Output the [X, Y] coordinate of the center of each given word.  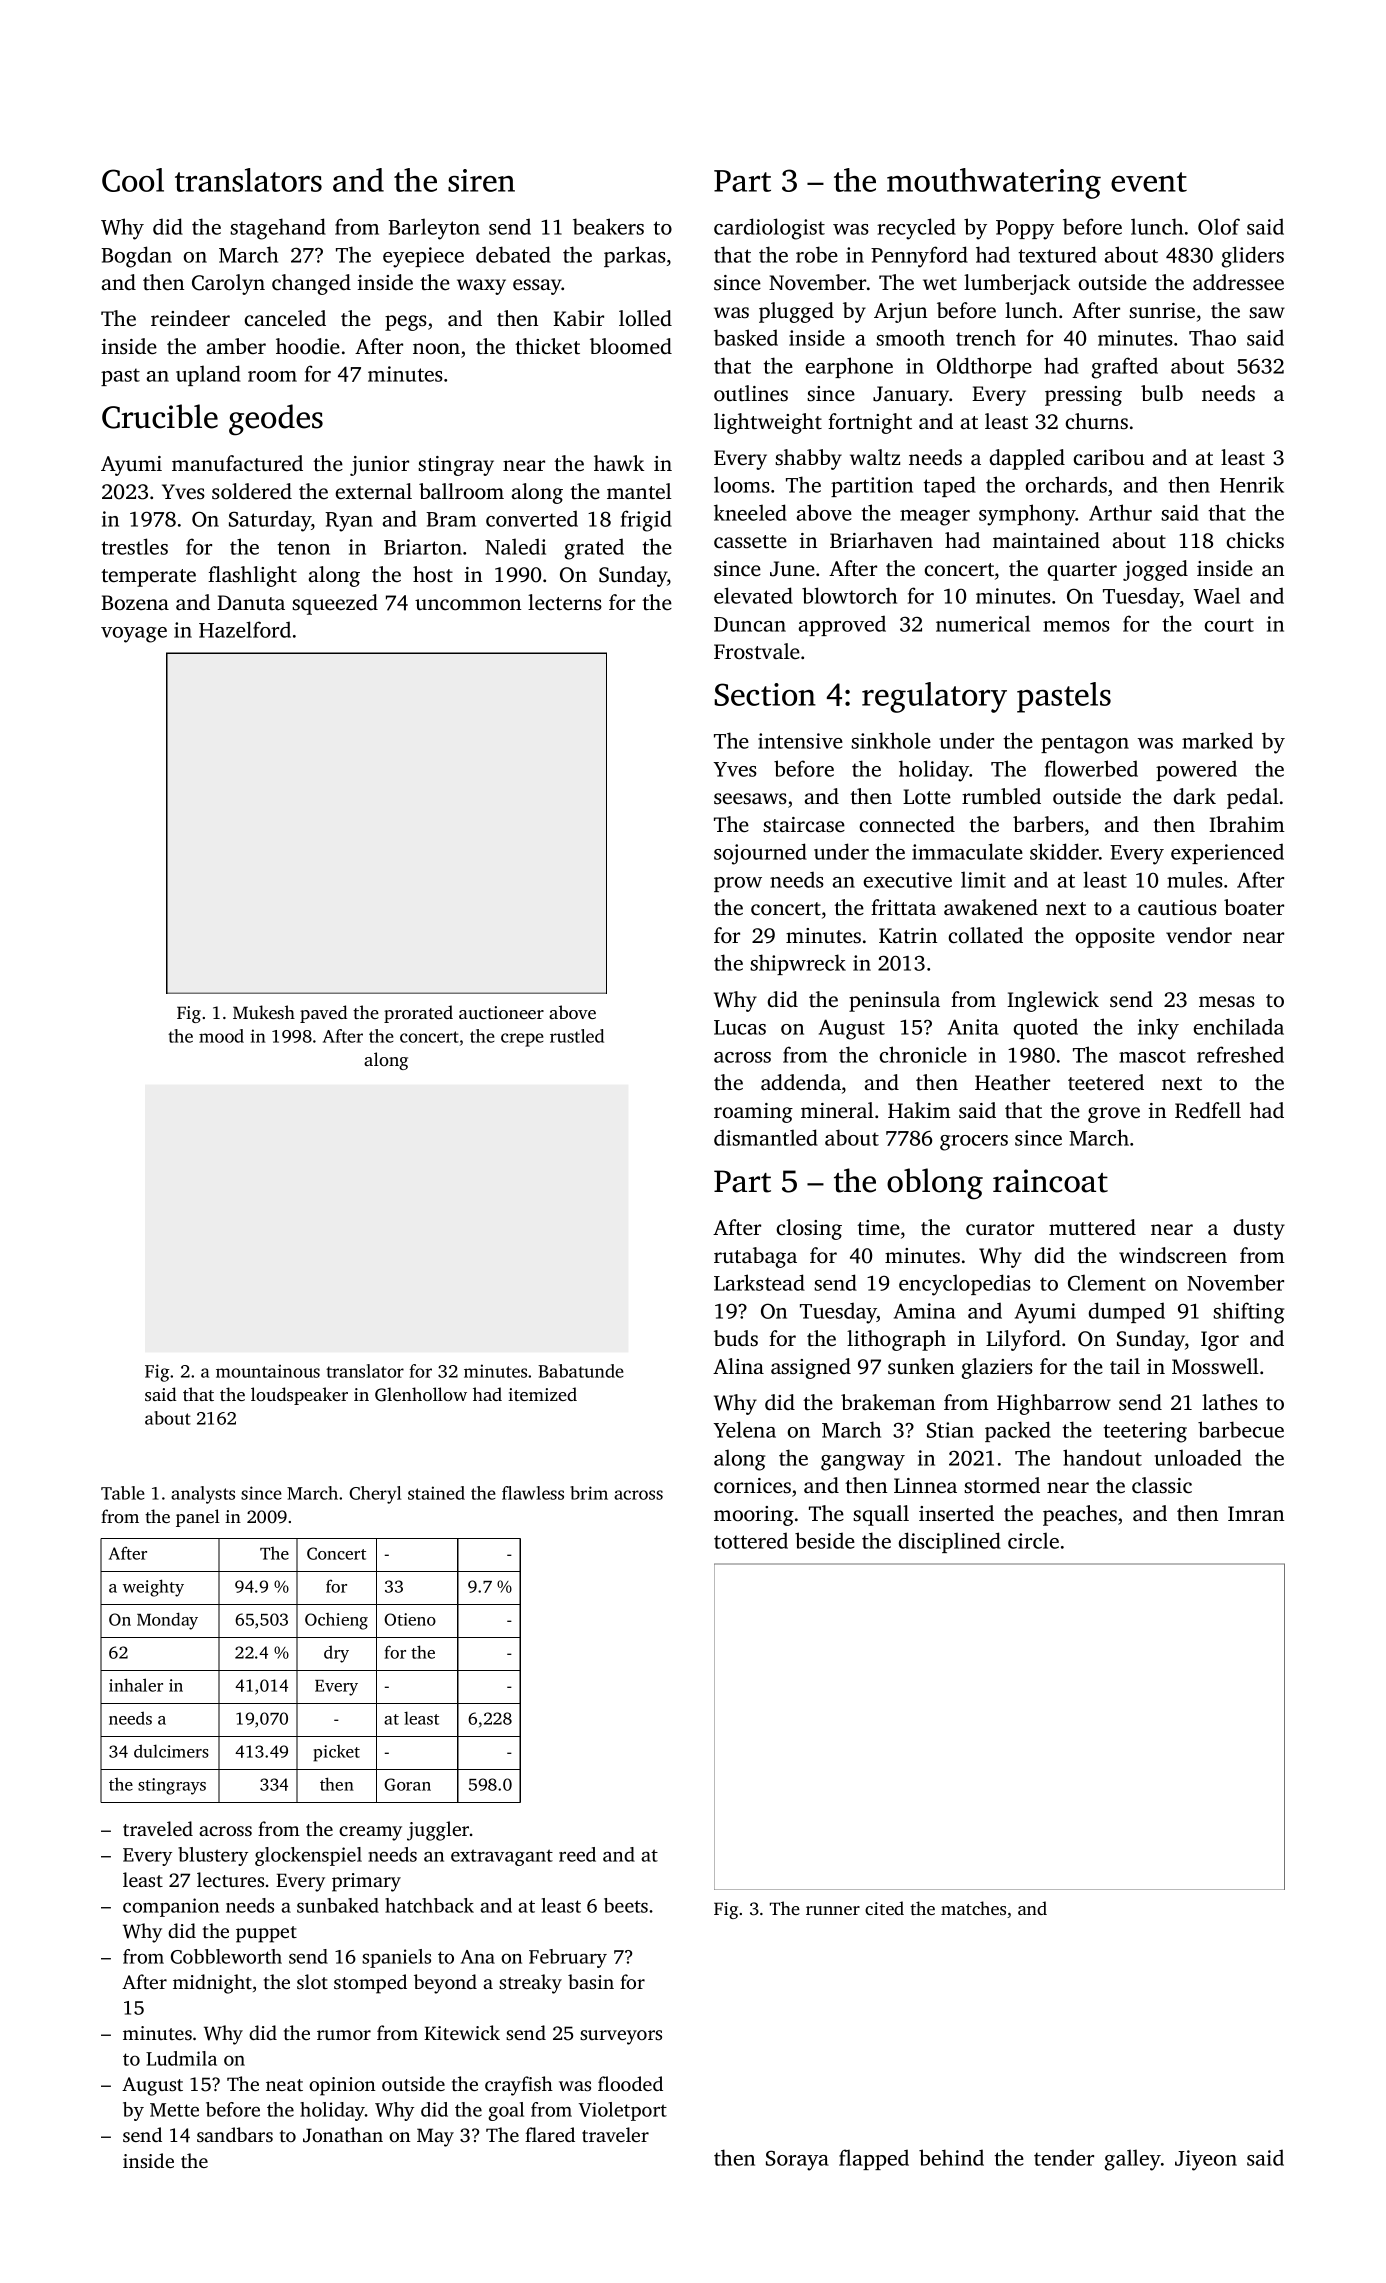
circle [1033, 1540]
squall [881, 1515]
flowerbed [1091, 768]
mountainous [268, 1371]
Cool [133, 180]
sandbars [235, 2134]
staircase [804, 825]
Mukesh [264, 1012]
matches [973, 1908]
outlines [751, 393]
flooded [630, 2083]
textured [1057, 254]
